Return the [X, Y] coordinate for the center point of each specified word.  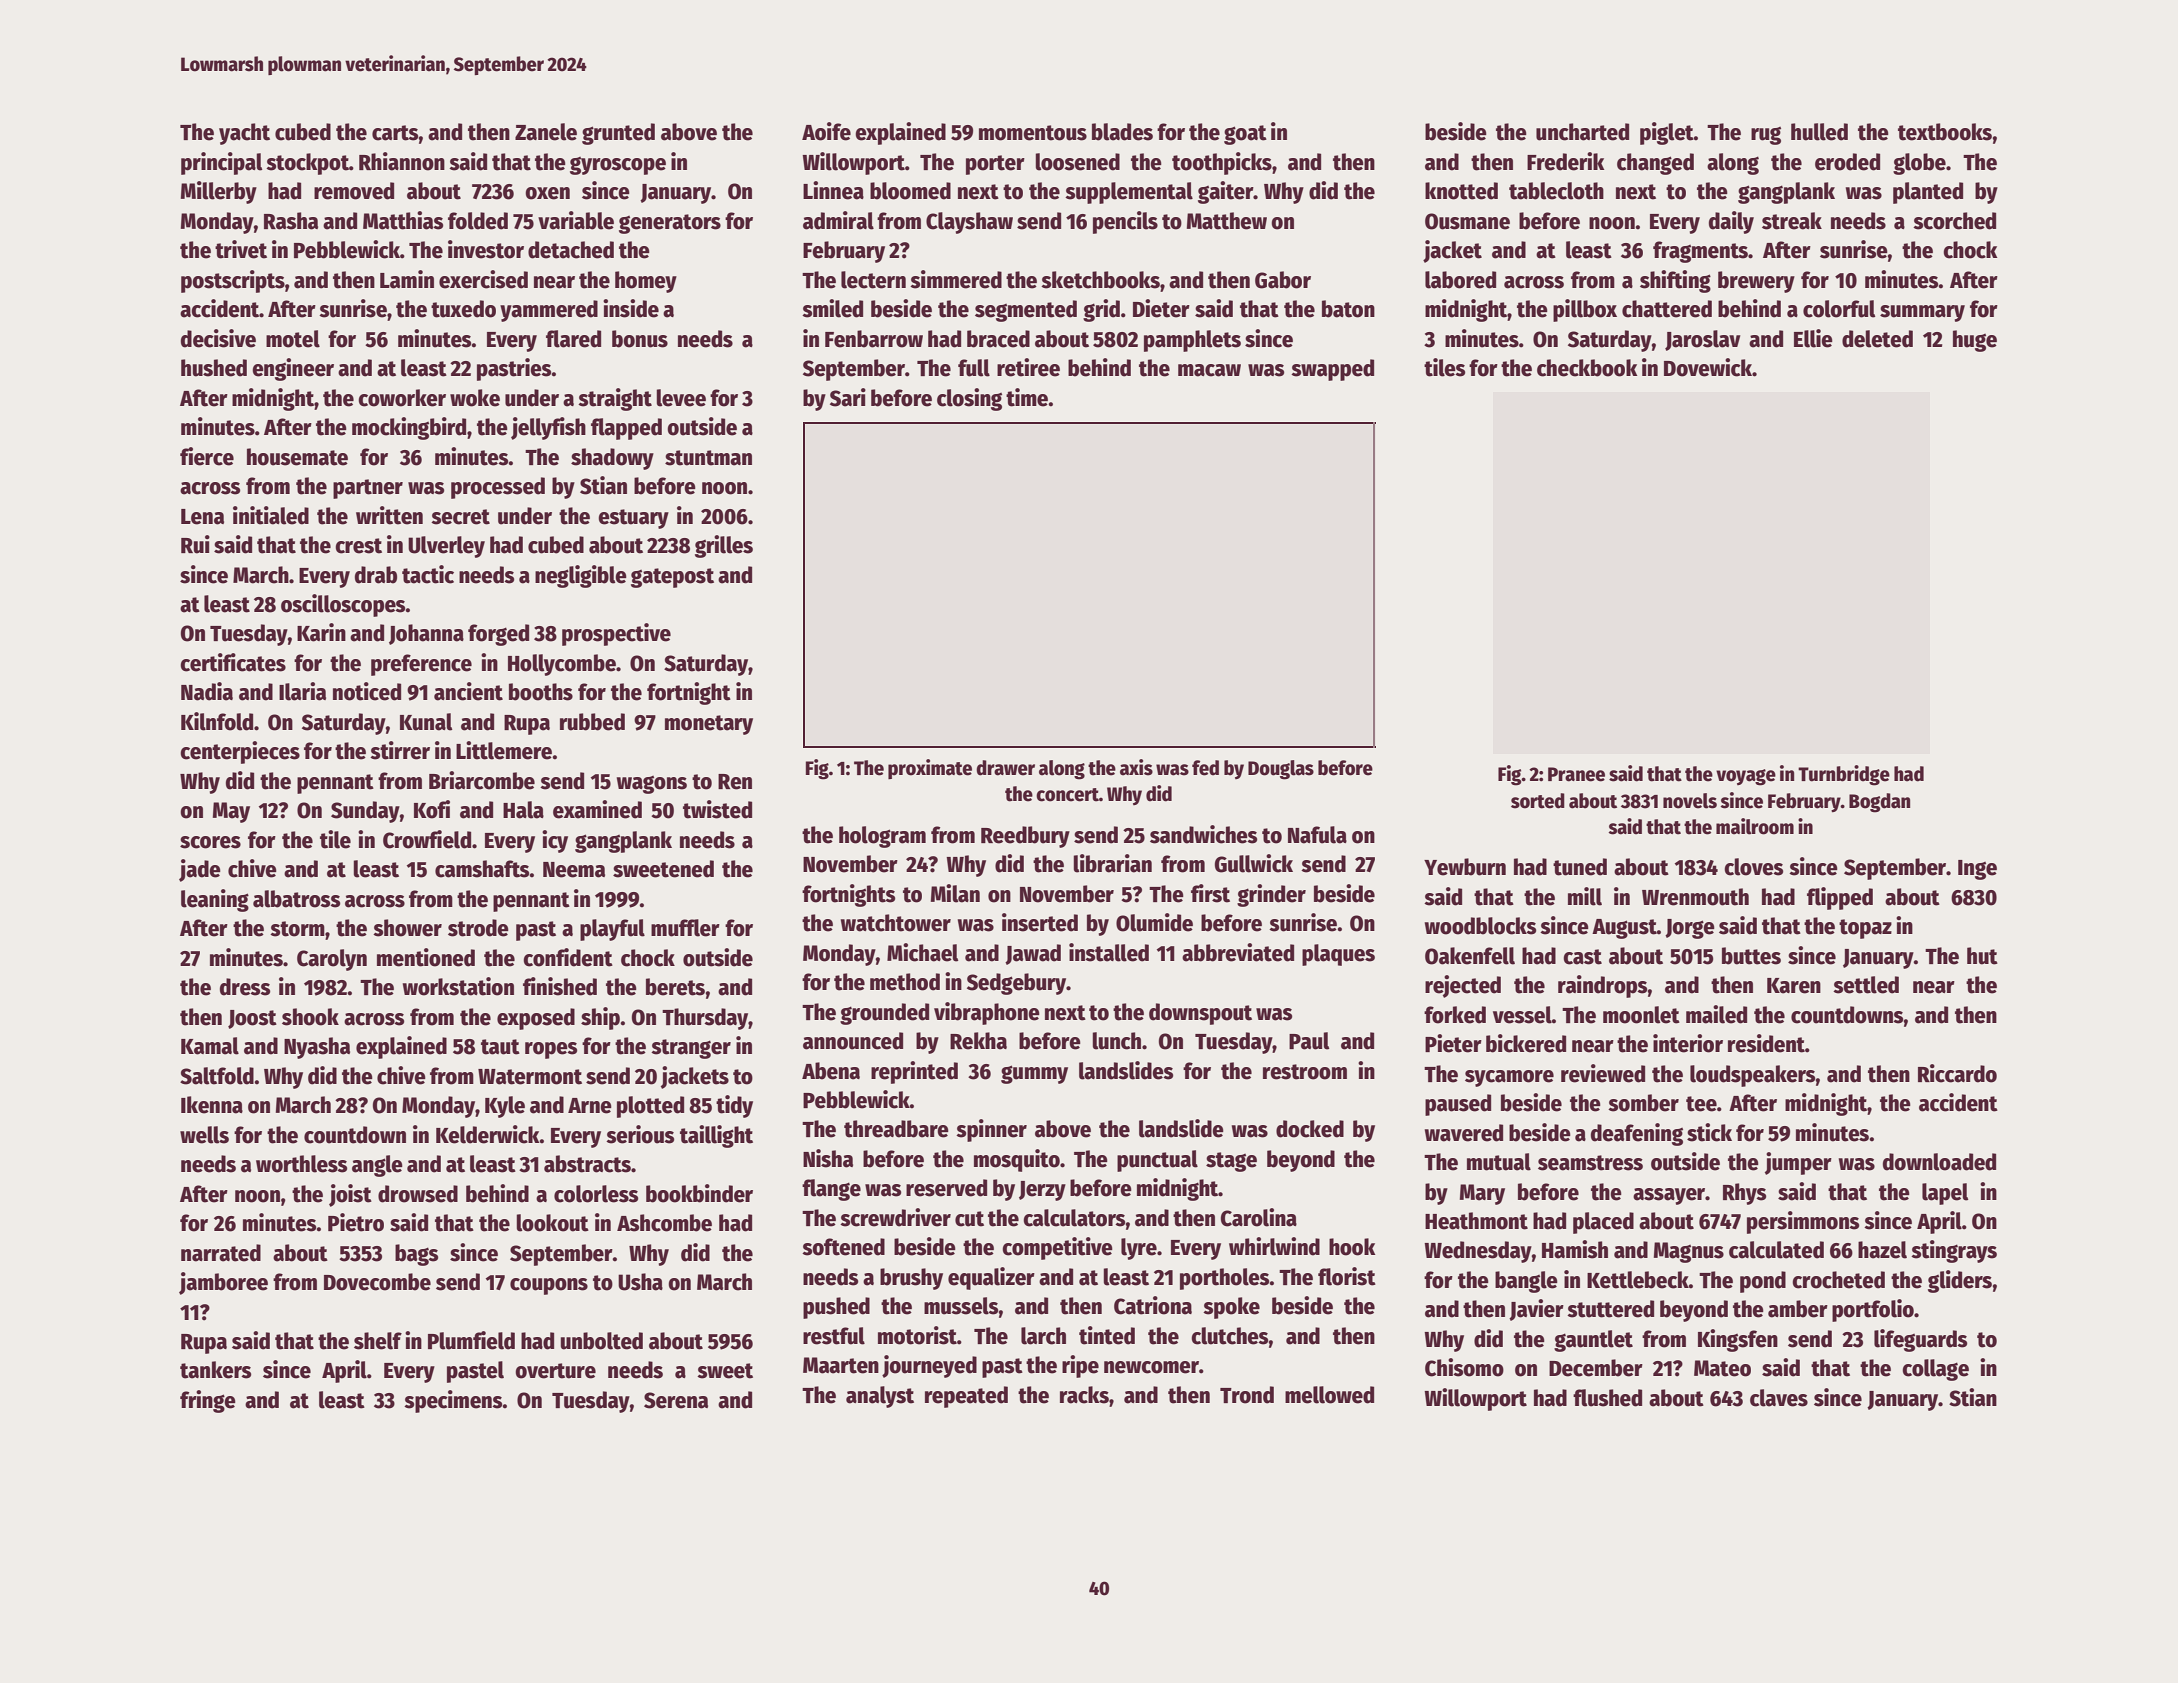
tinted [1107, 1335]
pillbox [1585, 310]
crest [358, 546]
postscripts [233, 281]
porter [995, 165]
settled [1866, 985]
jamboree [223, 1283]
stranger [691, 1049]
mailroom [1755, 826]
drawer [1005, 768]
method [905, 982]
